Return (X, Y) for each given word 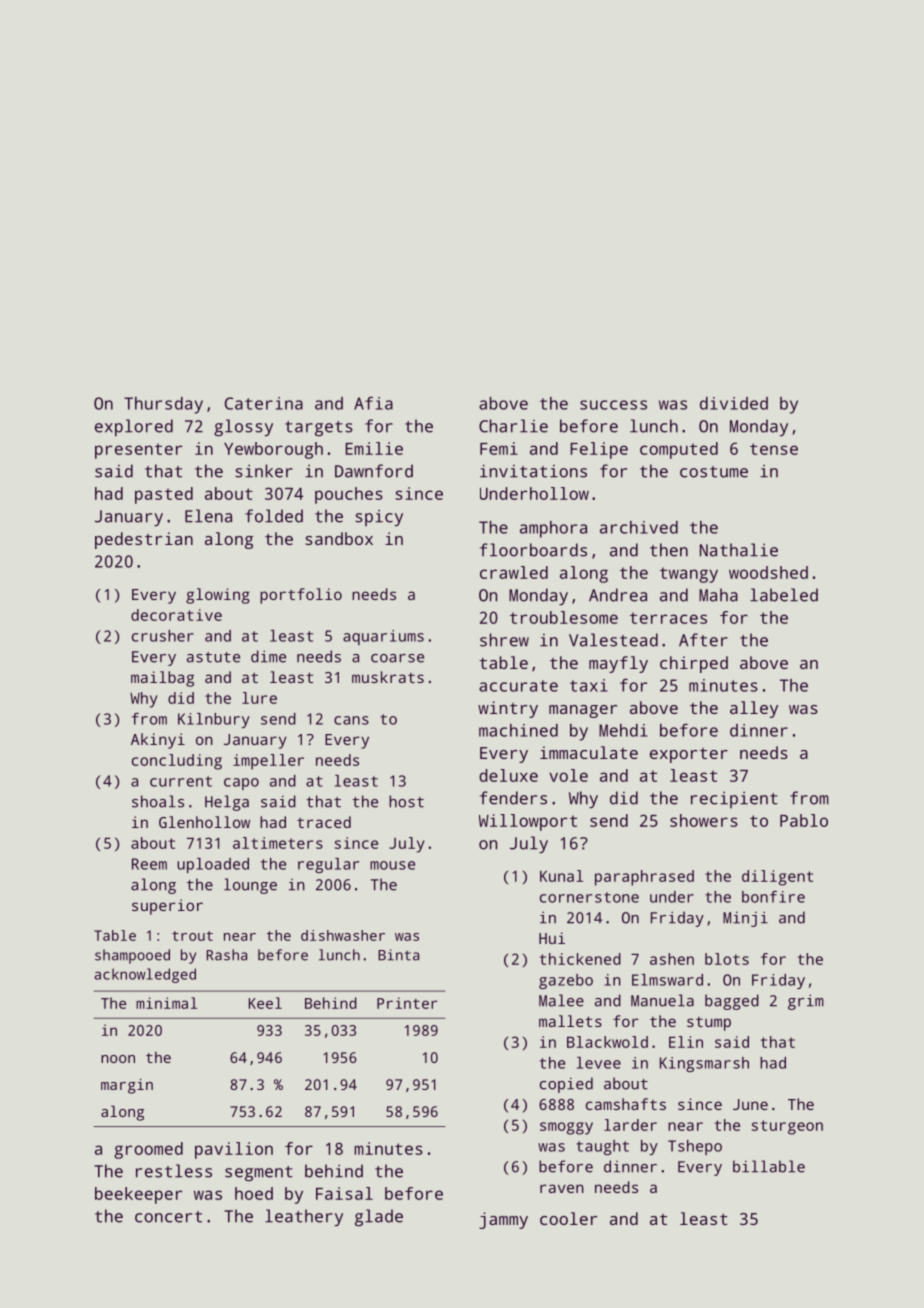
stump (709, 1024)
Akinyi (158, 741)
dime (268, 656)
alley (754, 709)
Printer (407, 1003)
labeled (784, 595)
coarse (397, 658)
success (613, 405)
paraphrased (644, 878)
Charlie (513, 426)
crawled (514, 572)
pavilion (234, 1150)
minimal (166, 1003)
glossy (243, 428)
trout (192, 936)
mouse (392, 865)
